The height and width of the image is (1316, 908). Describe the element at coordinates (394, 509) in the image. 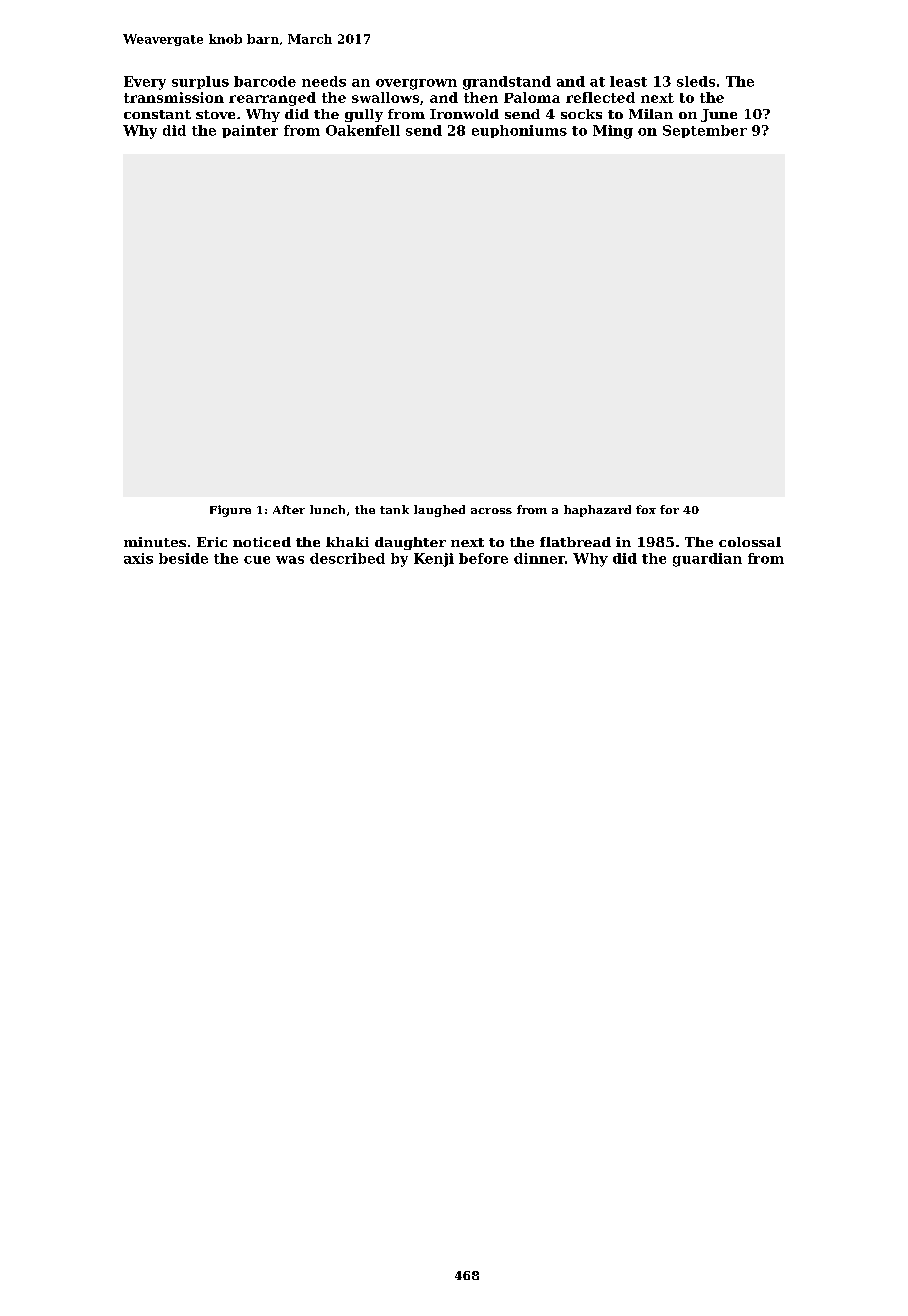

I see `tank` at that location.
